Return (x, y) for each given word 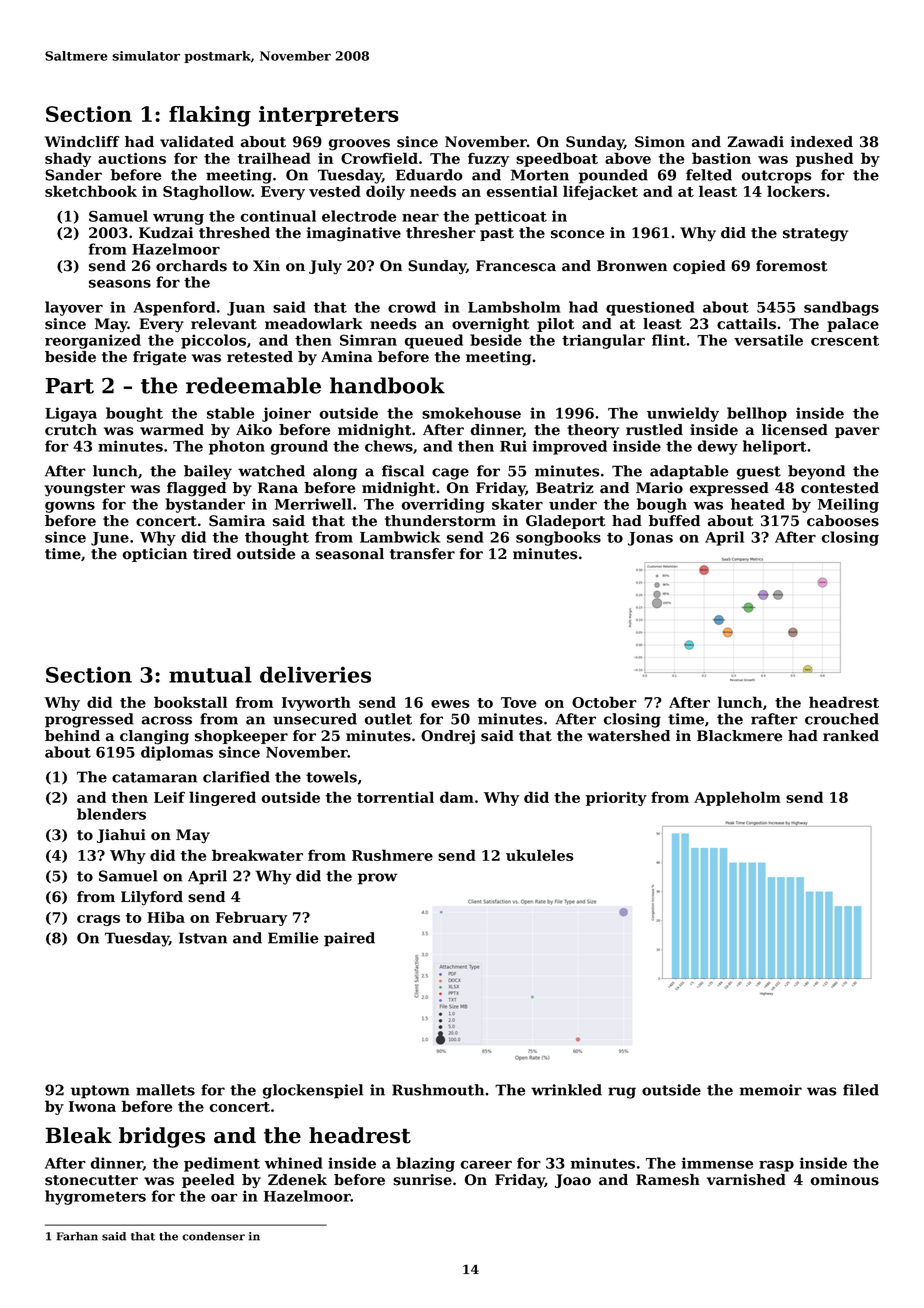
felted (709, 175)
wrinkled (566, 1090)
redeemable (253, 385)
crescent (845, 340)
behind (72, 736)
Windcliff (82, 142)
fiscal (403, 471)
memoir (771, 1090)
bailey (208, 472)
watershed (628, 736)
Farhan (77, 1236)
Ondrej (448, 737)
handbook (387, 385)
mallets (165, 1090)
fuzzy (488, 159)
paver (857, 432)
